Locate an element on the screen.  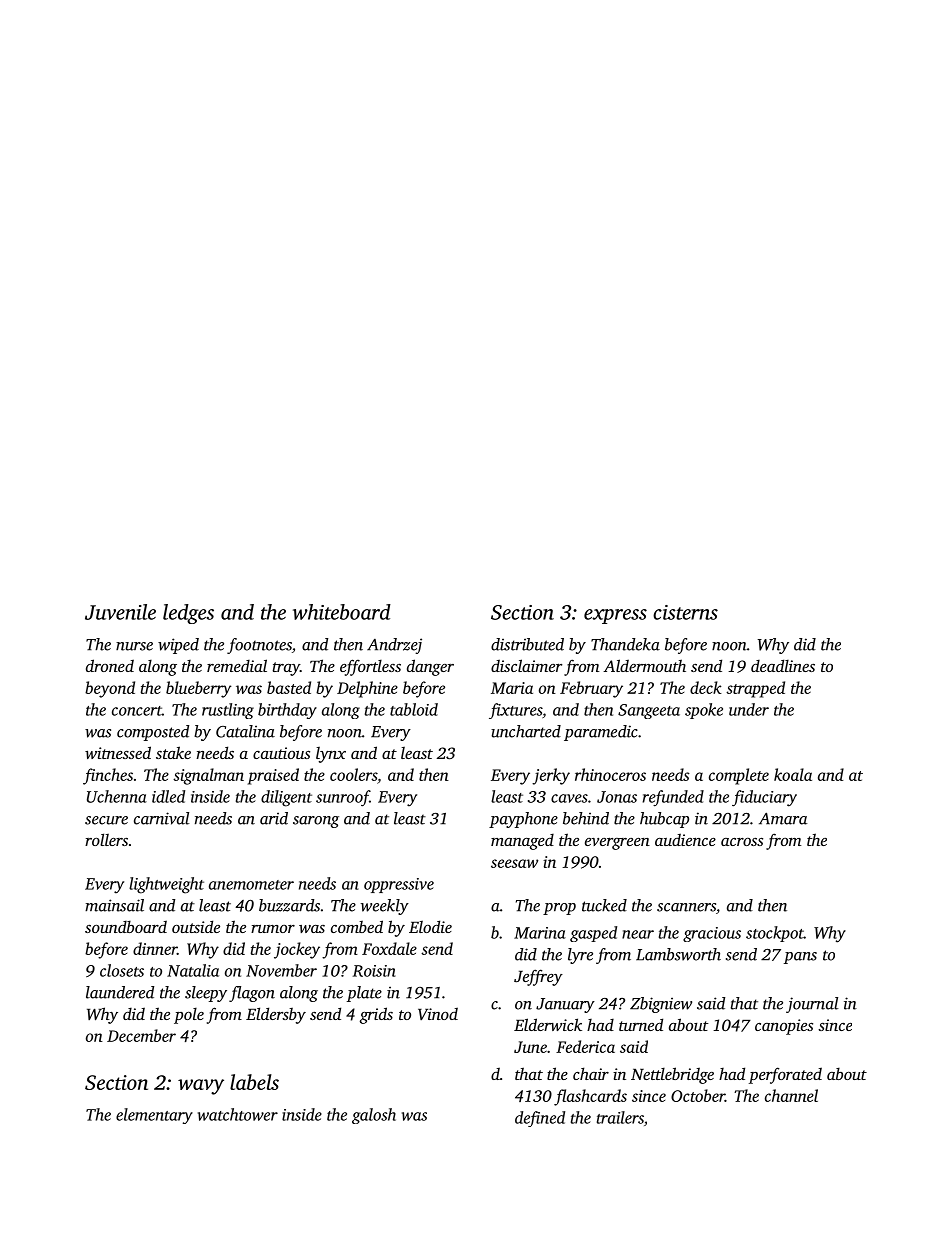
behind is located at coordinates (586, 818).
